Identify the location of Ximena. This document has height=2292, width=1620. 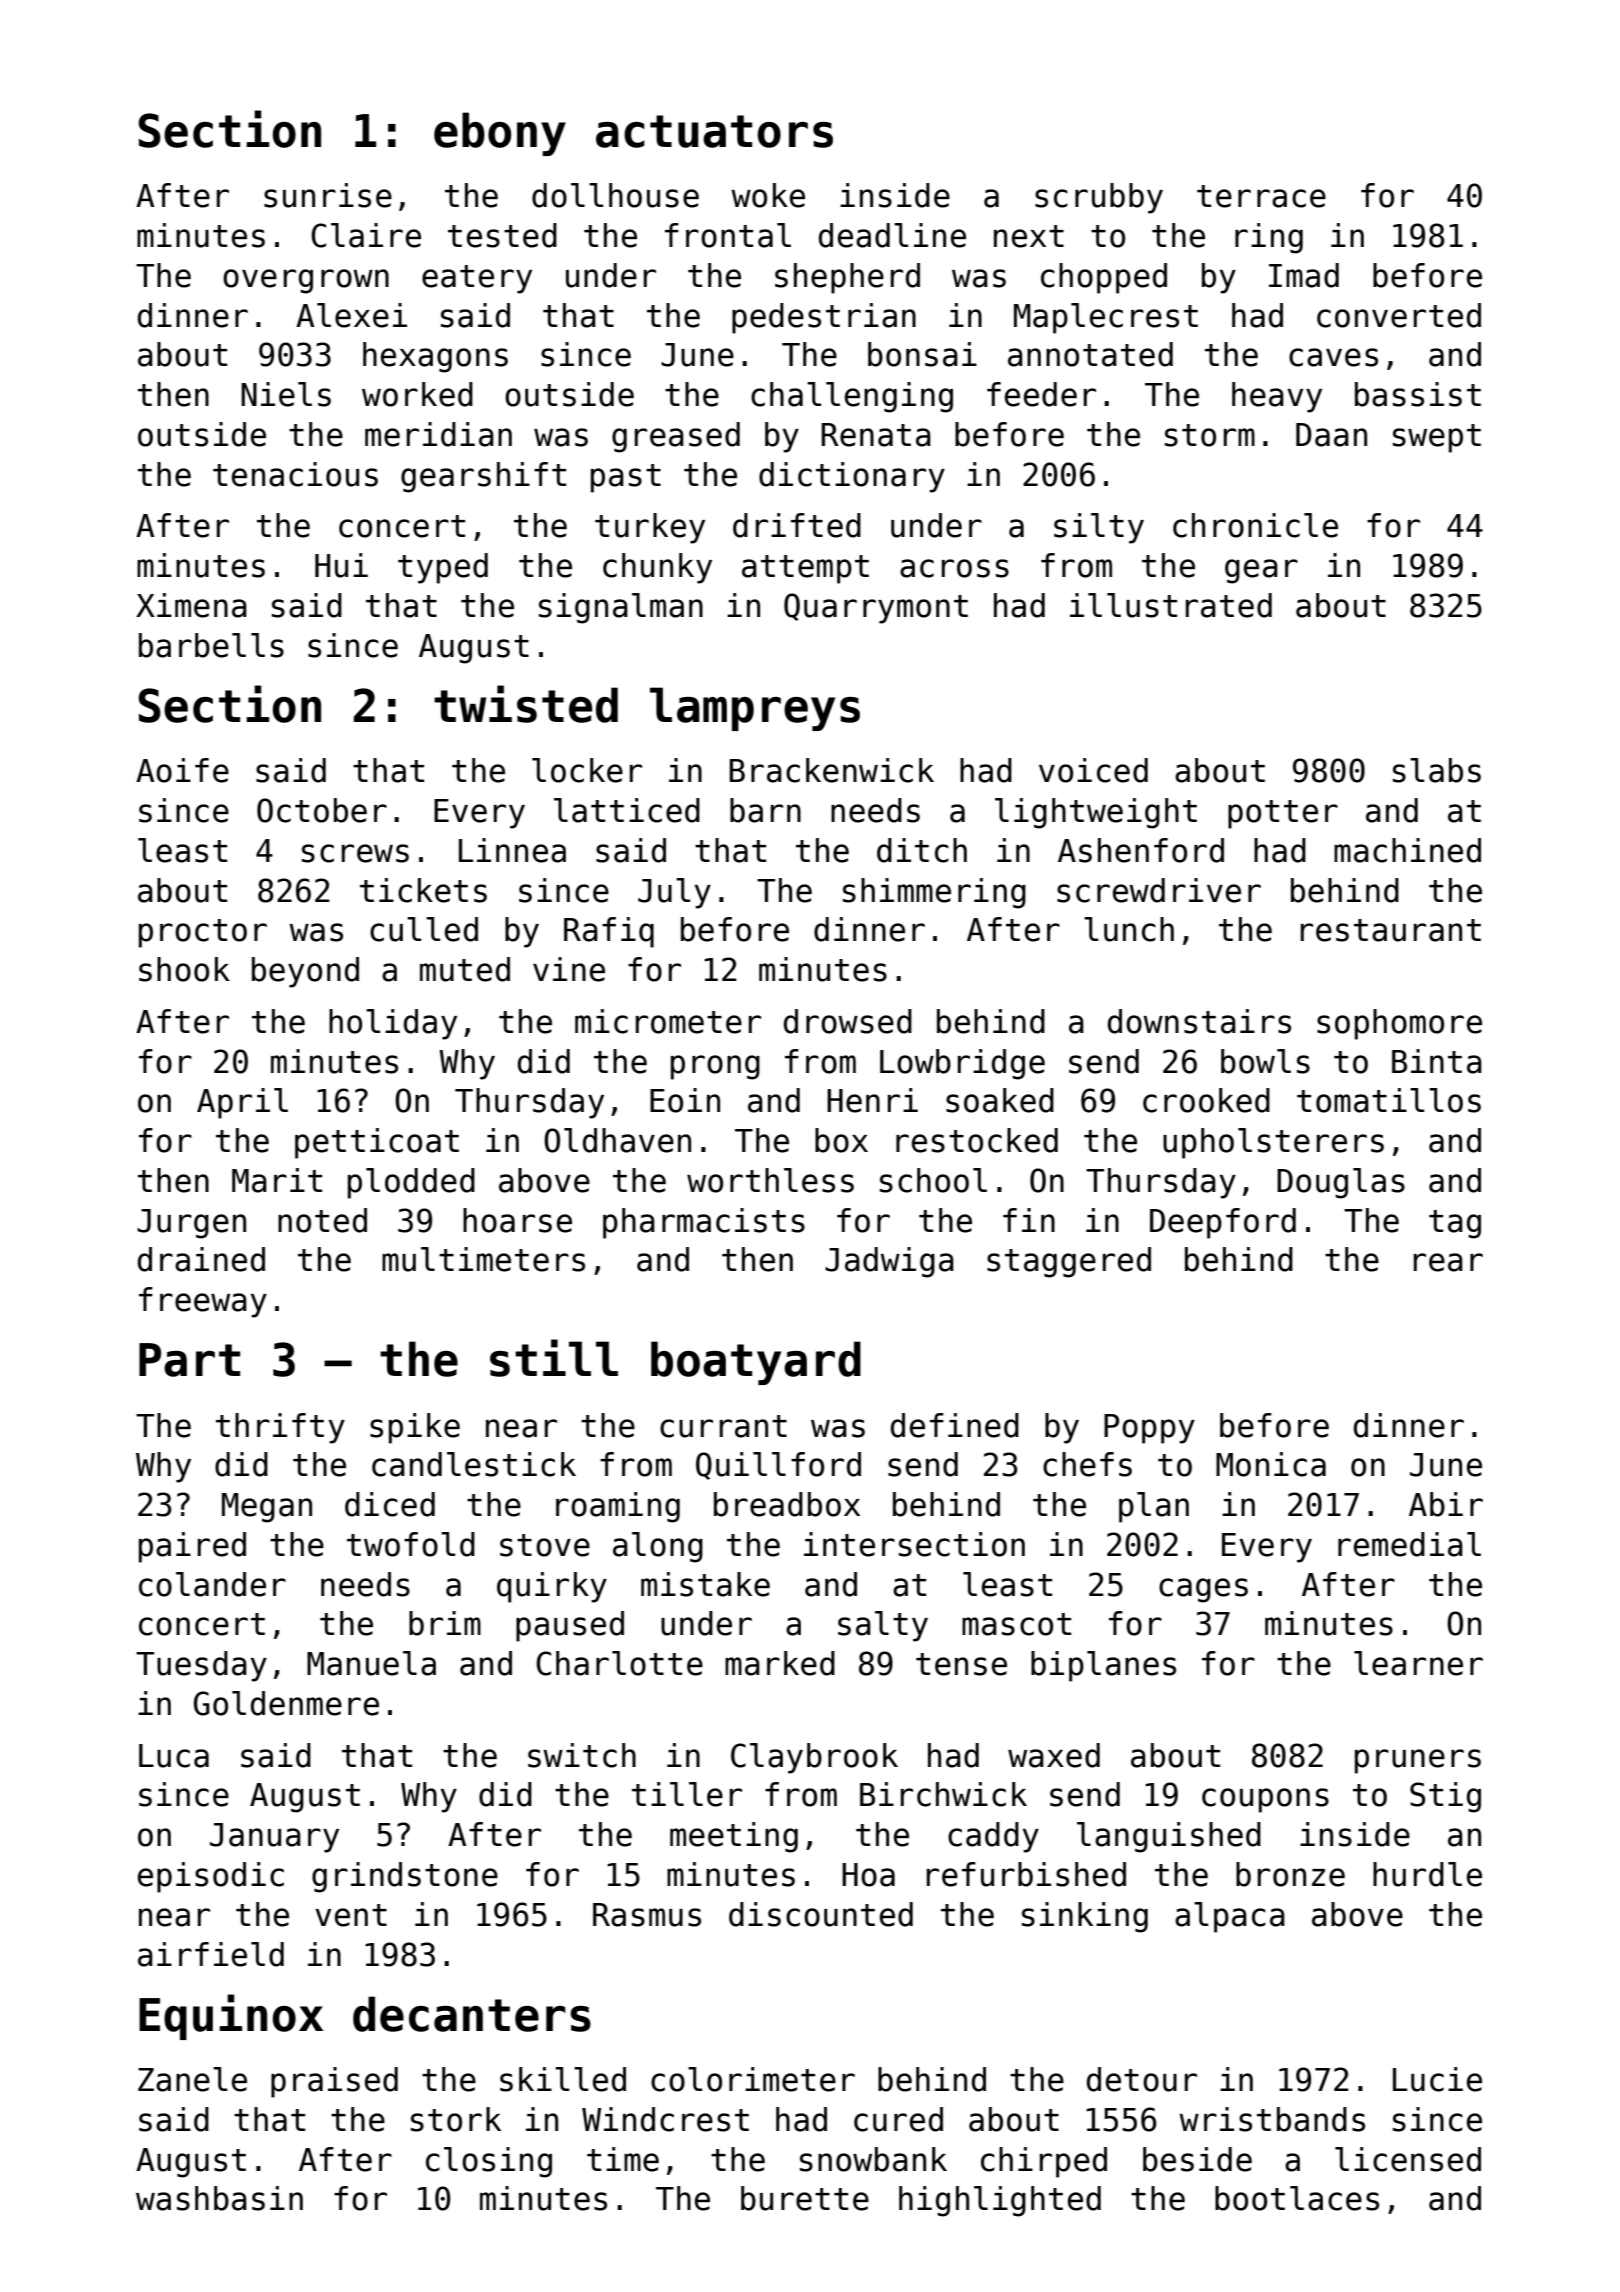
(191, 605).
